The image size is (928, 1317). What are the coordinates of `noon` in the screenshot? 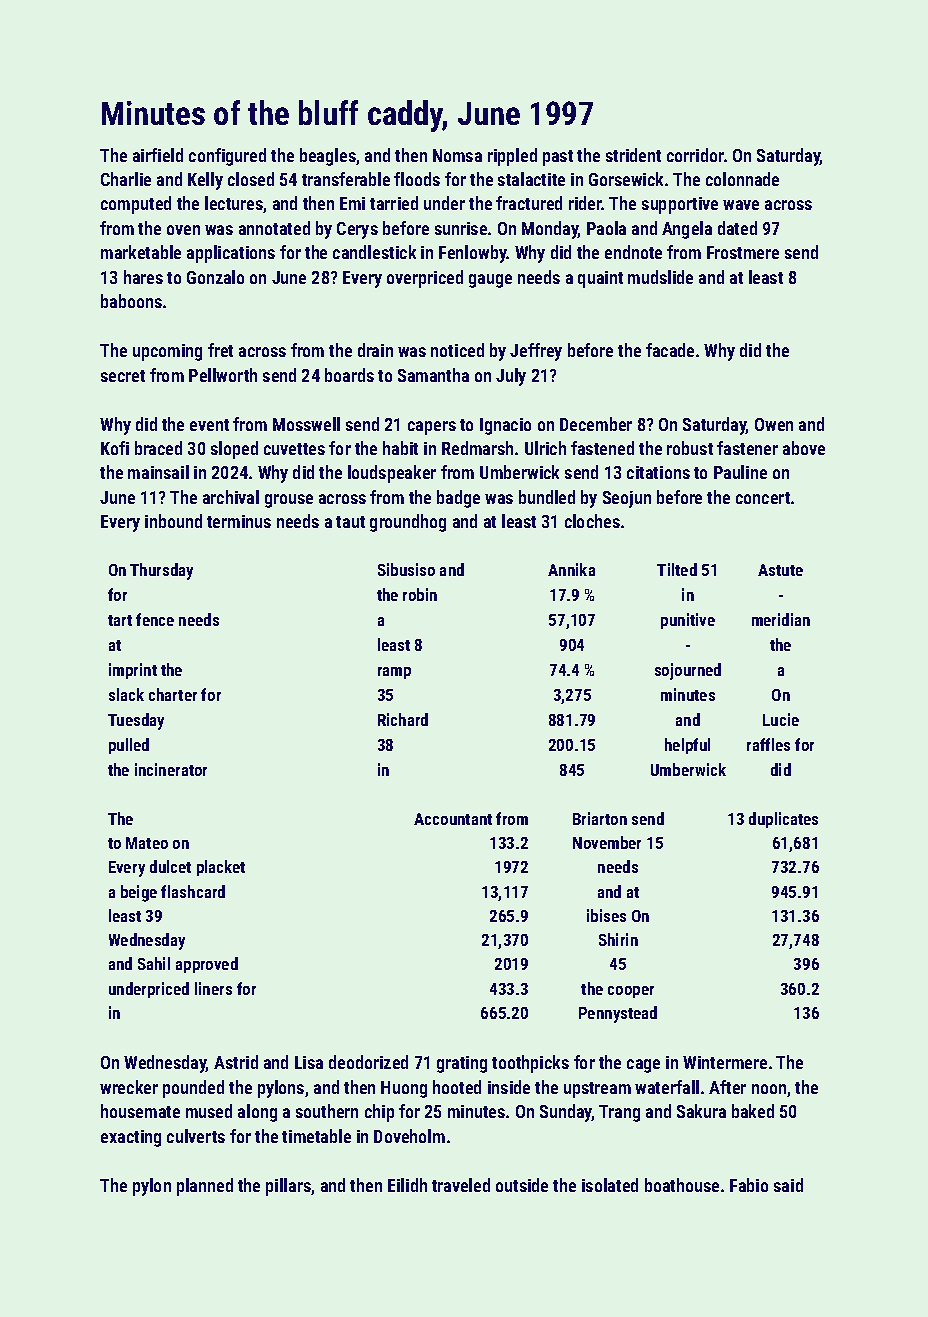 It's located at (769, 1089).
